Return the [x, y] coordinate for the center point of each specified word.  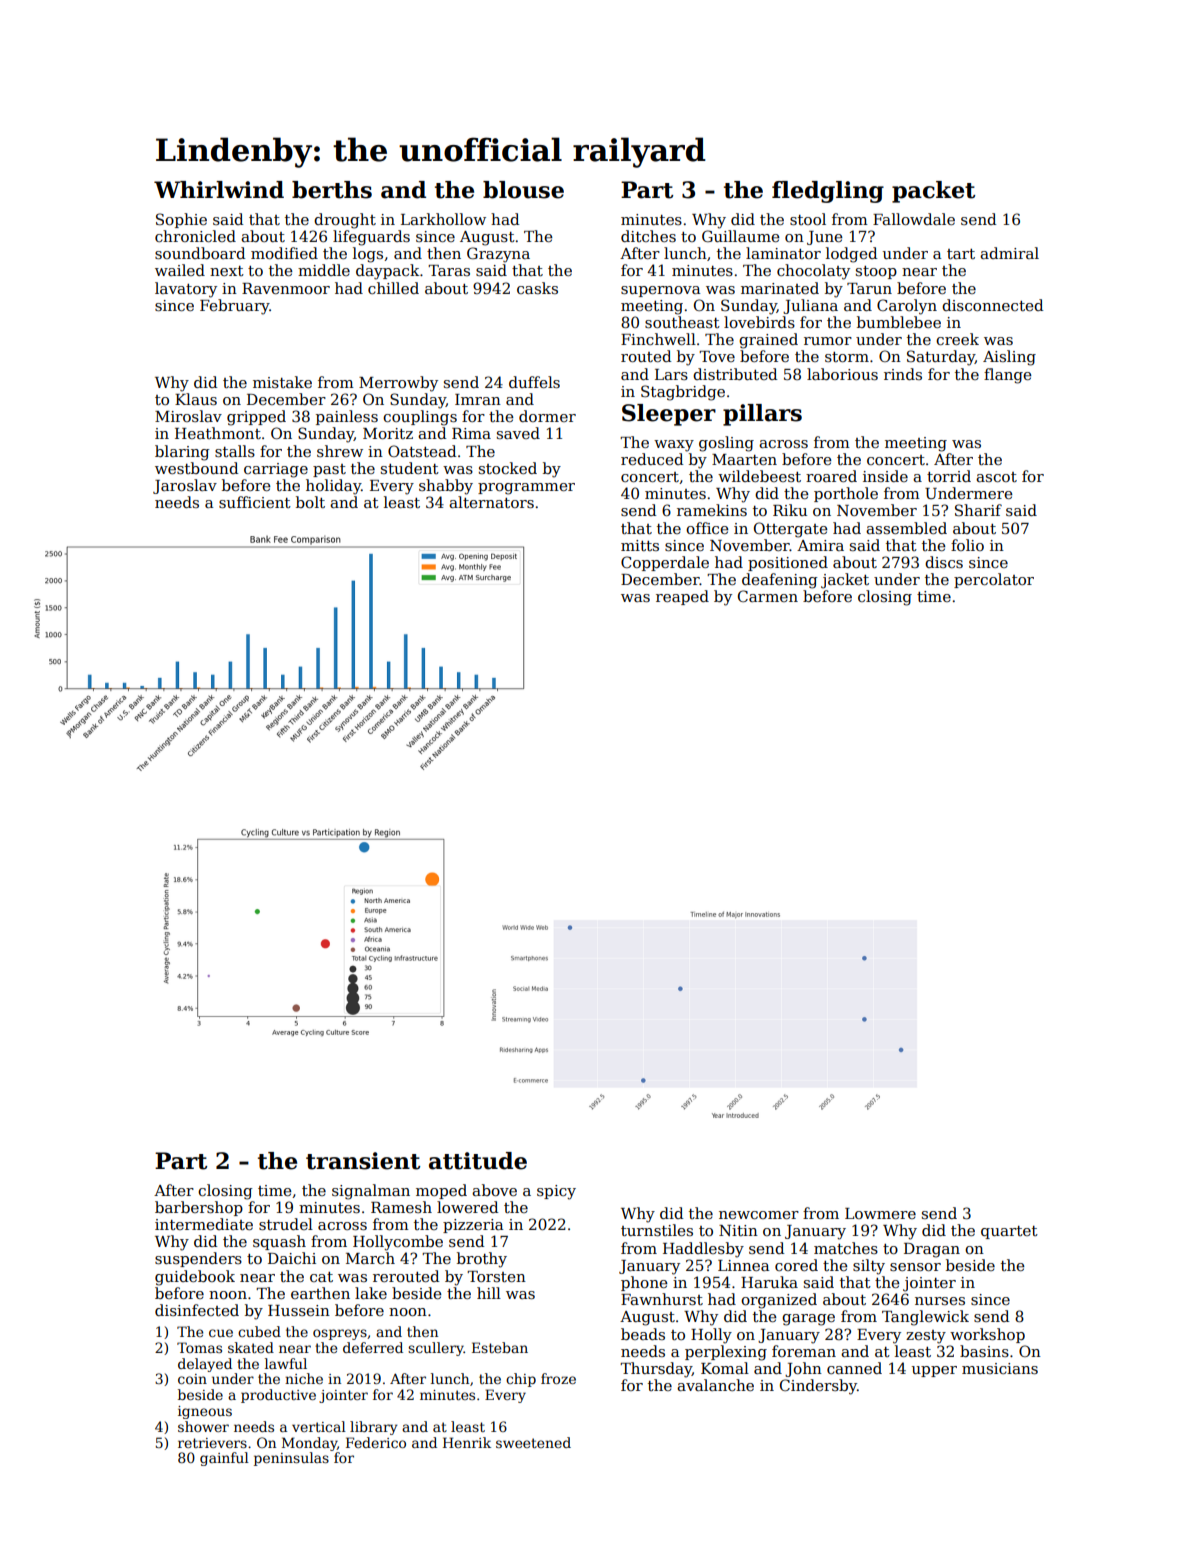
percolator [994, 580]
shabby [446, 487]
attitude [478, 1161]
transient [363, 1161]
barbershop [199, 1208]
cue [221, 1333]
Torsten [496, 1276]
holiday [333, 487]
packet [933, 192]
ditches [648, 236]
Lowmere [880, 1213]
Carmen [768, 596]
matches [846, 1248]
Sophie [181, 220]
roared [831, 476]
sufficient [255, 502]
